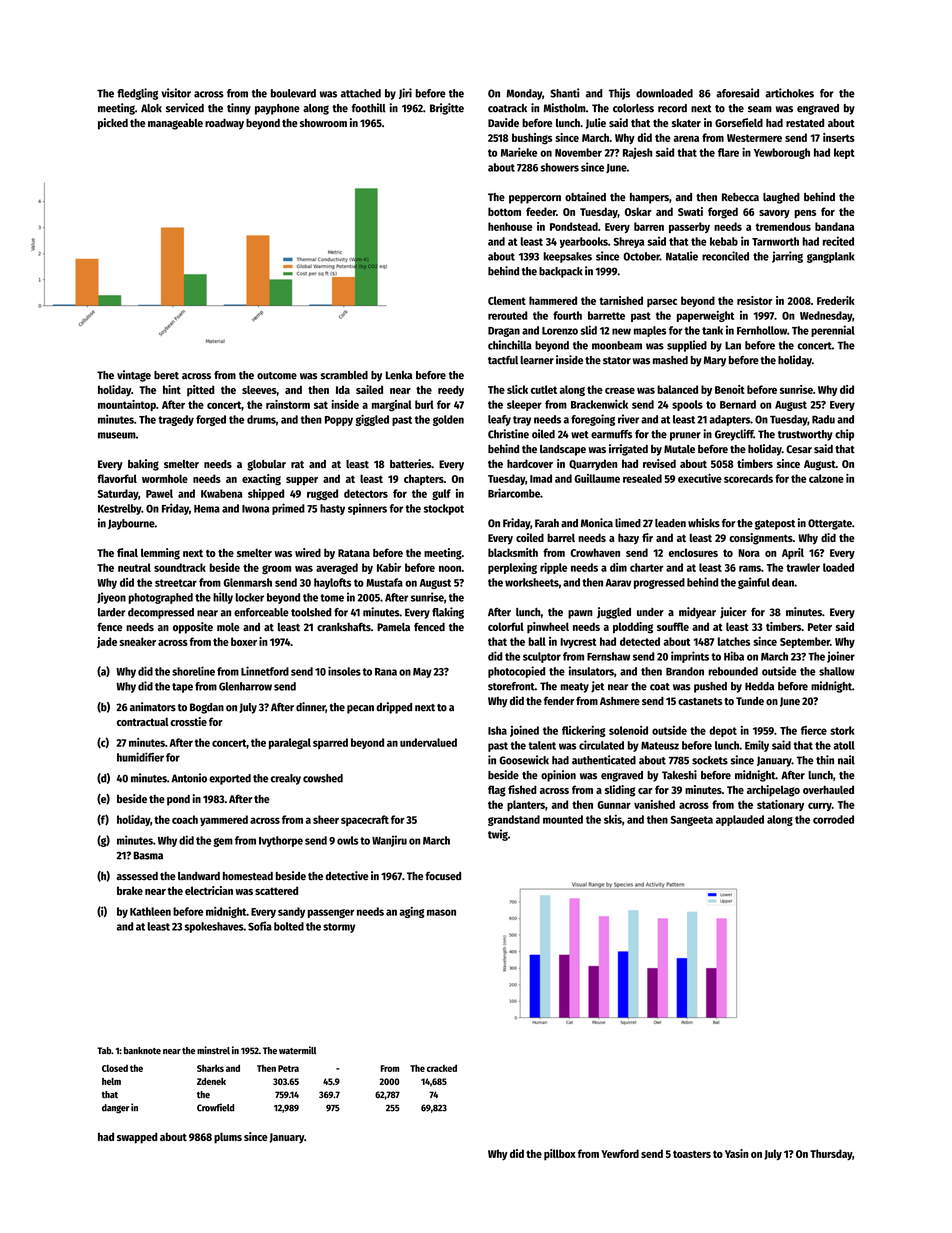 Image resolution: width=952 pixels, height=1233 pixels. I want to click on Yasin, so click(737, 1153).
